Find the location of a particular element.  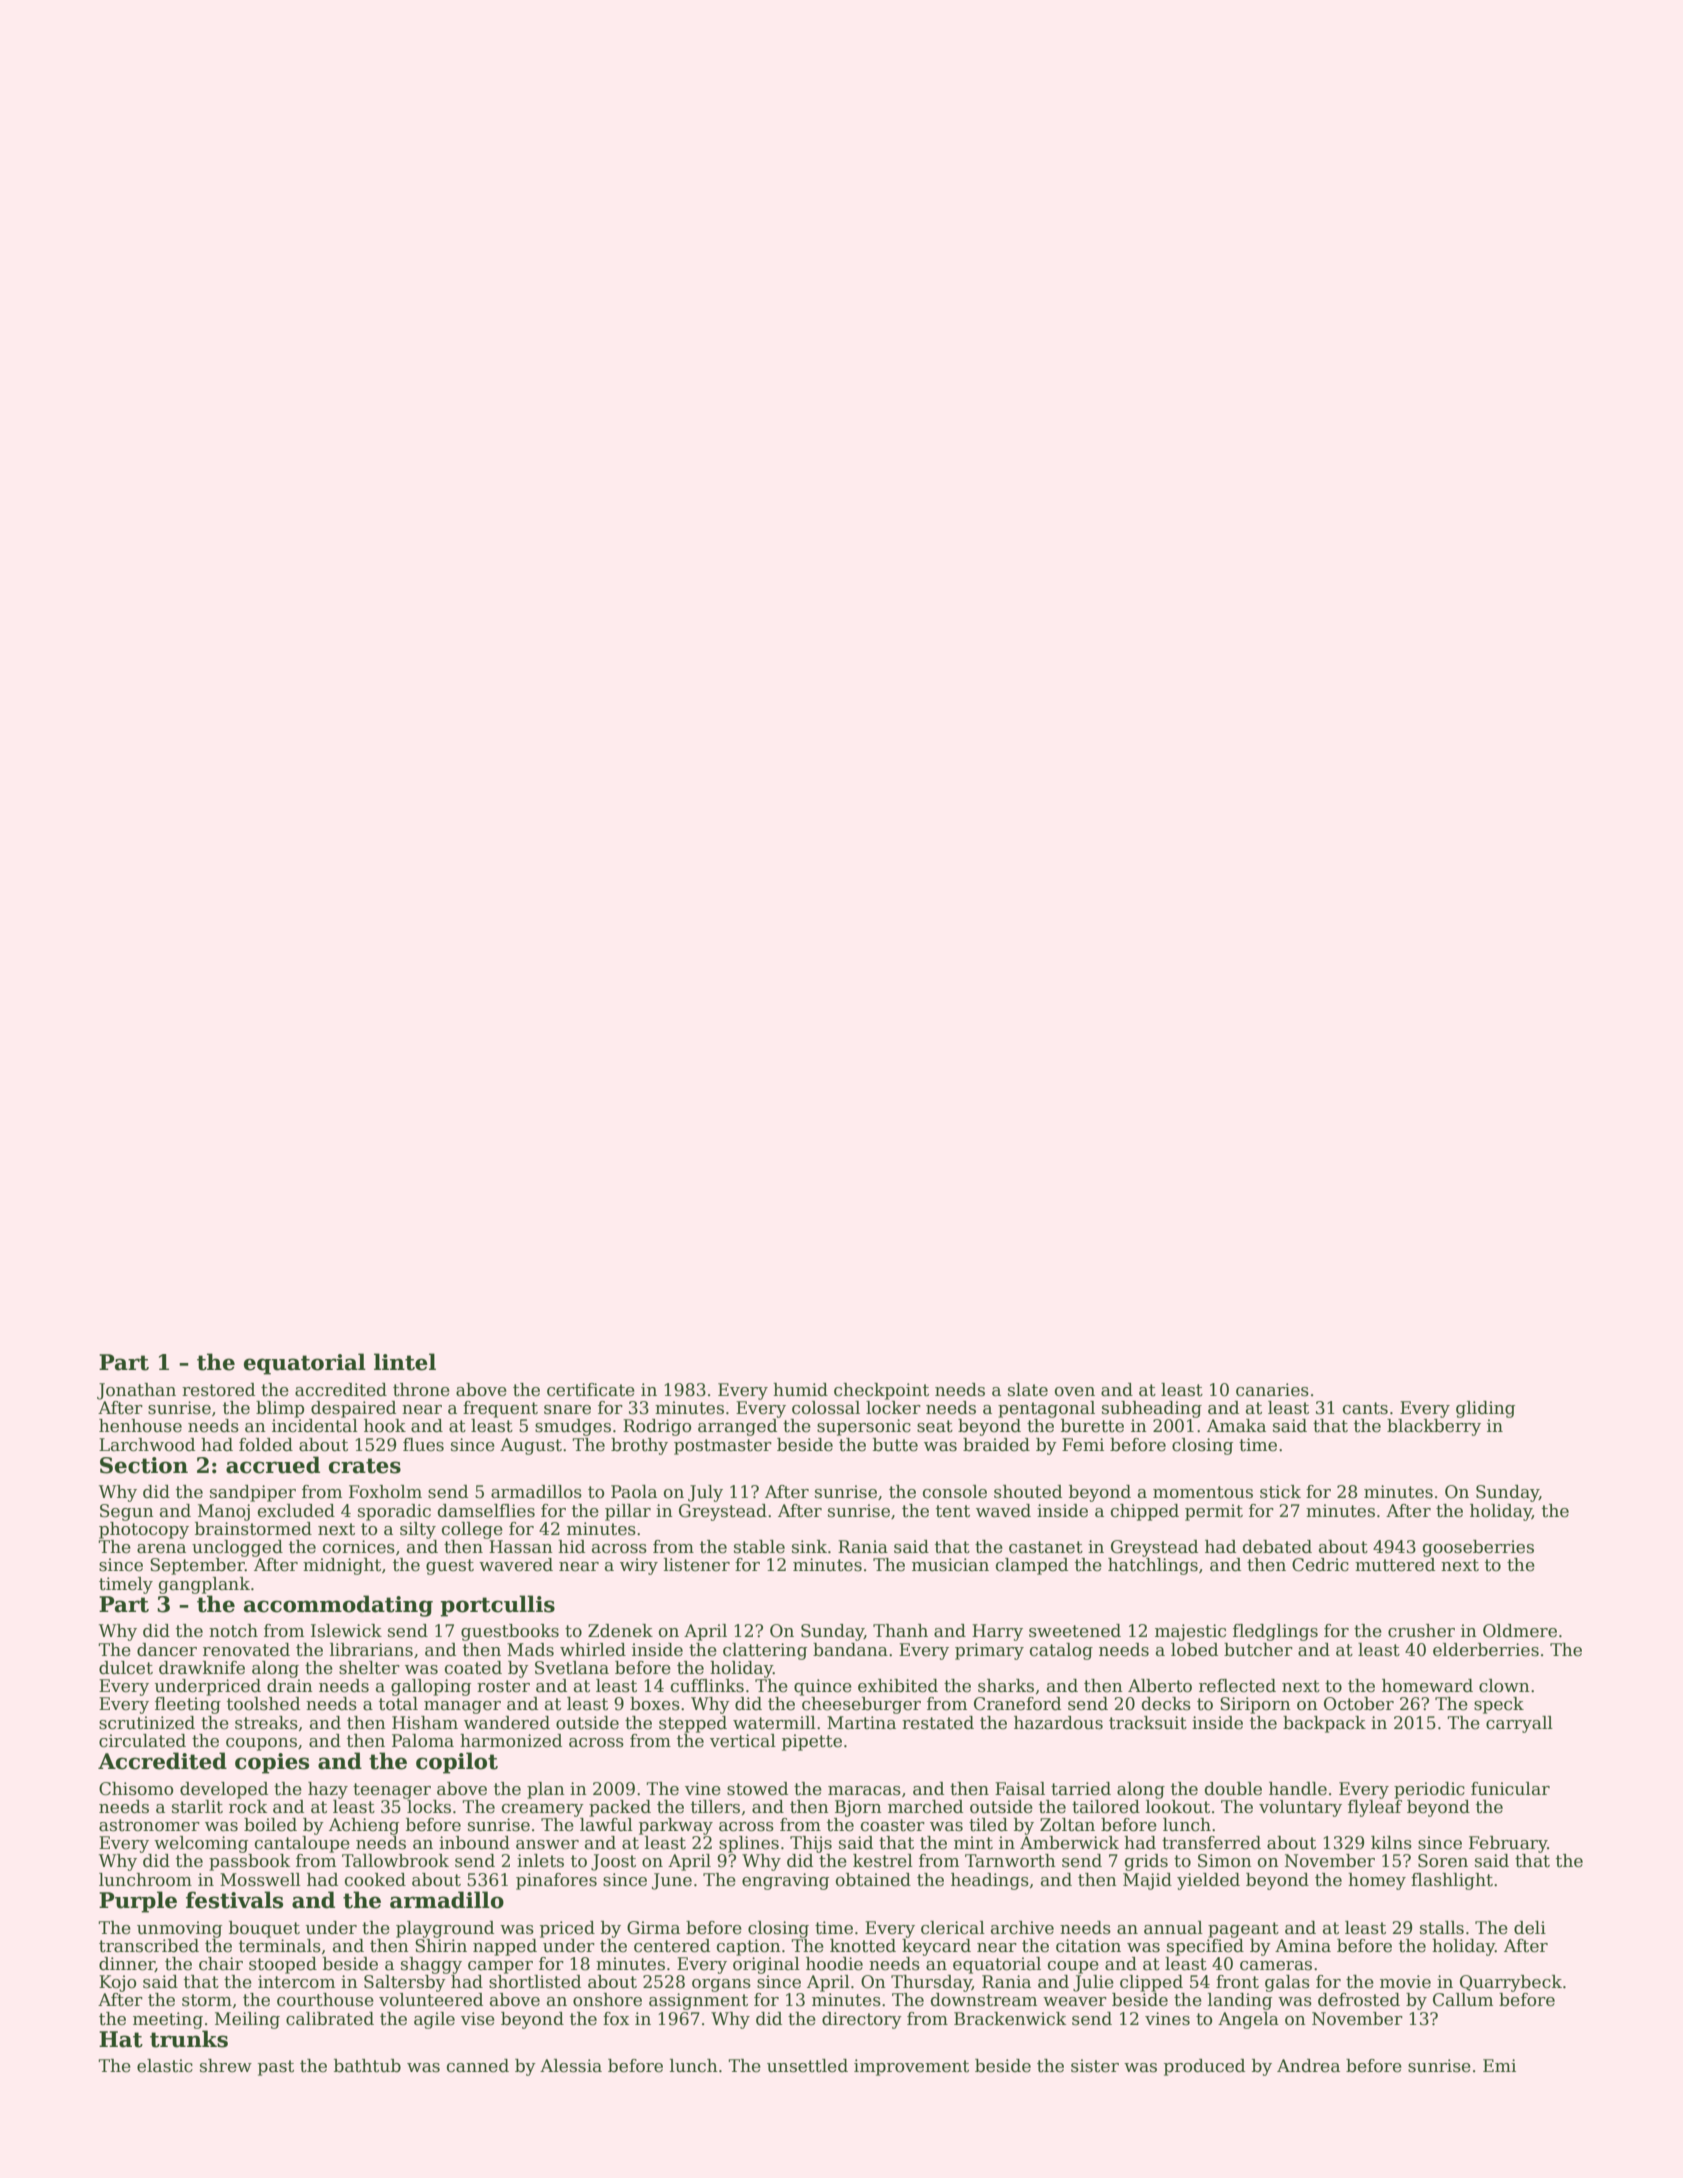

canaries is located at coordinates (1272, 1390).
